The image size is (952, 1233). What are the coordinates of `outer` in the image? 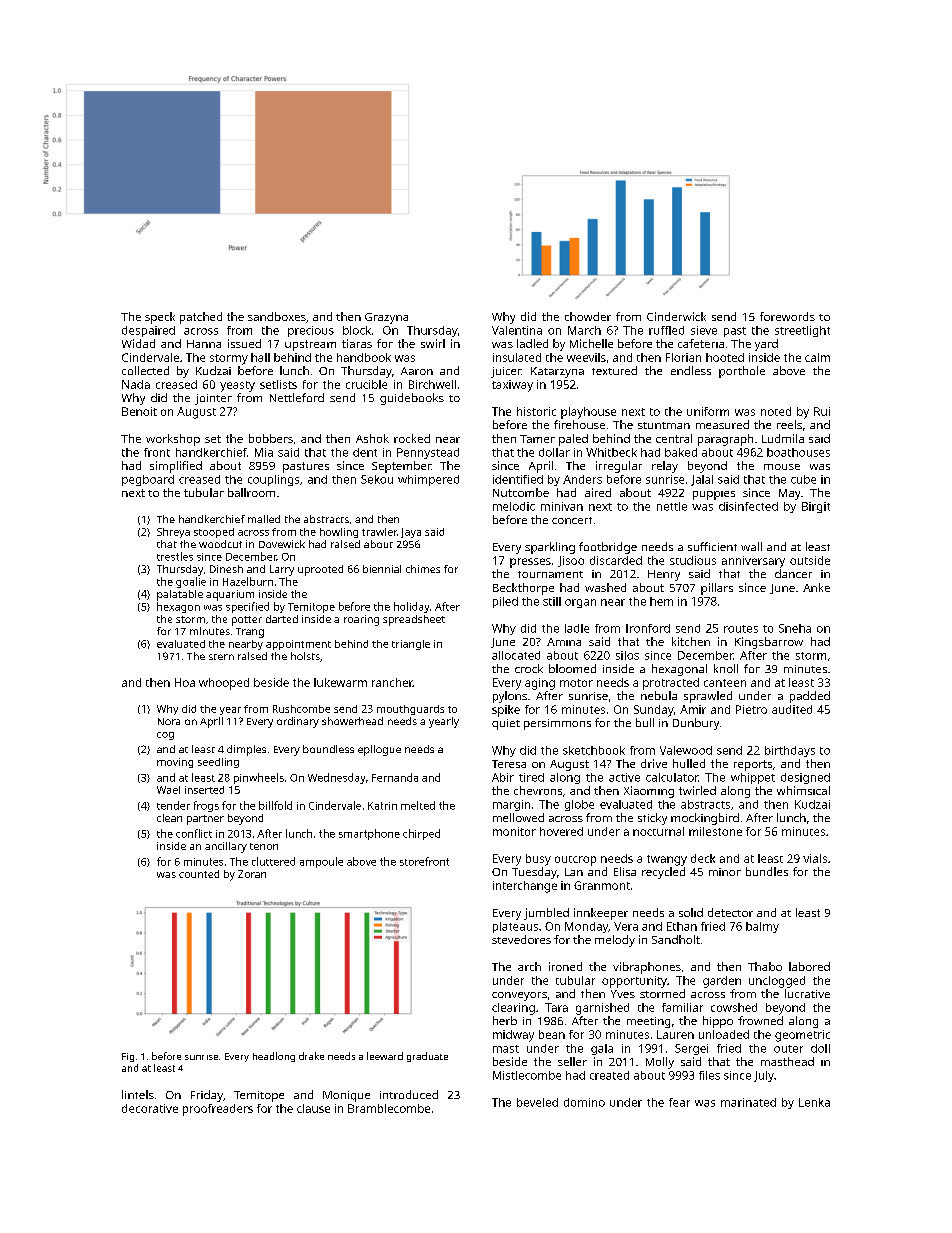 It's located at (788, 1049).
